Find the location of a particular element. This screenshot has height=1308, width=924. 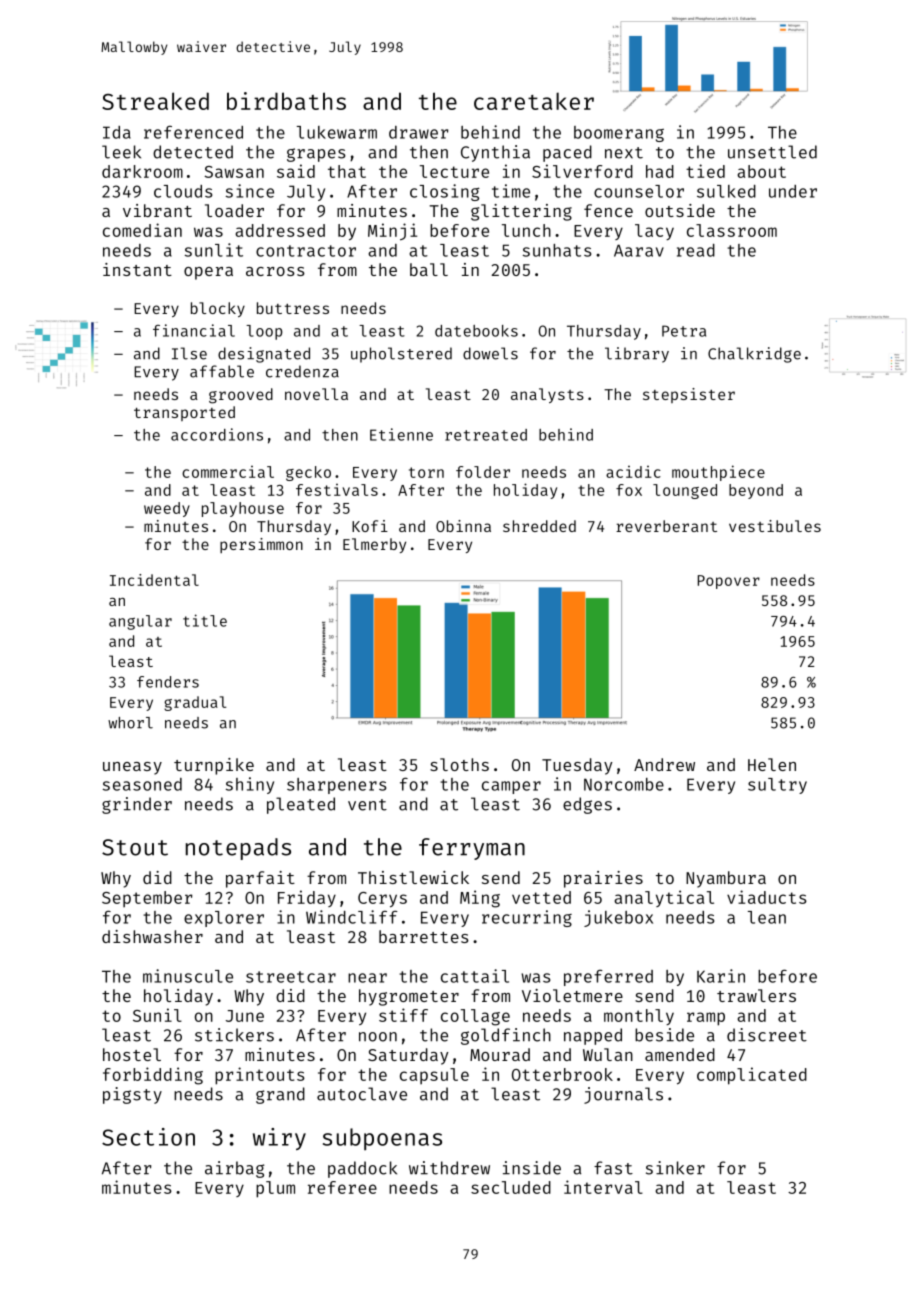

birdbaths is located at coordinates (286, 101).
